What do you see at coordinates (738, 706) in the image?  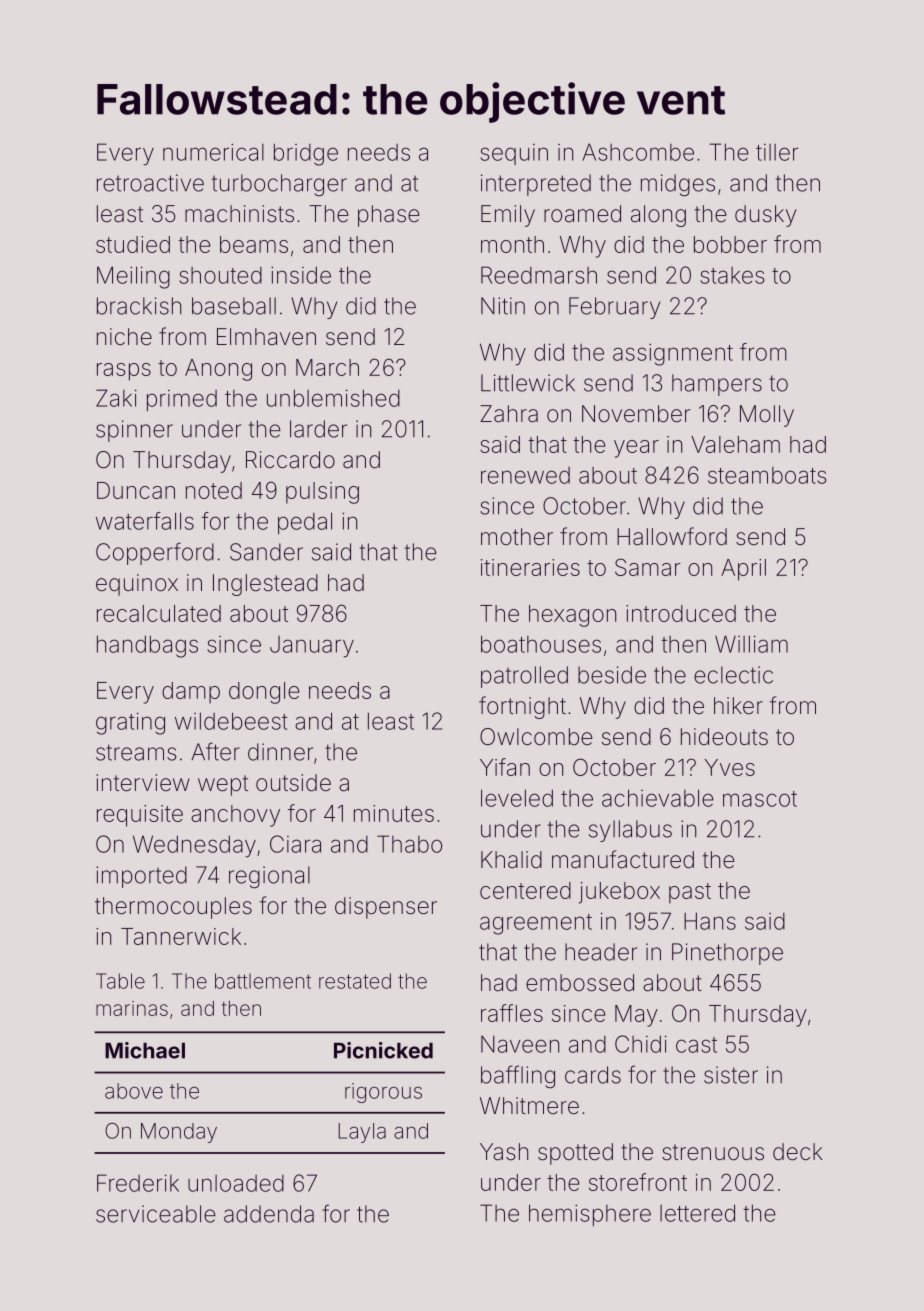 I see `hiker` at bounding box center [738, 706].
